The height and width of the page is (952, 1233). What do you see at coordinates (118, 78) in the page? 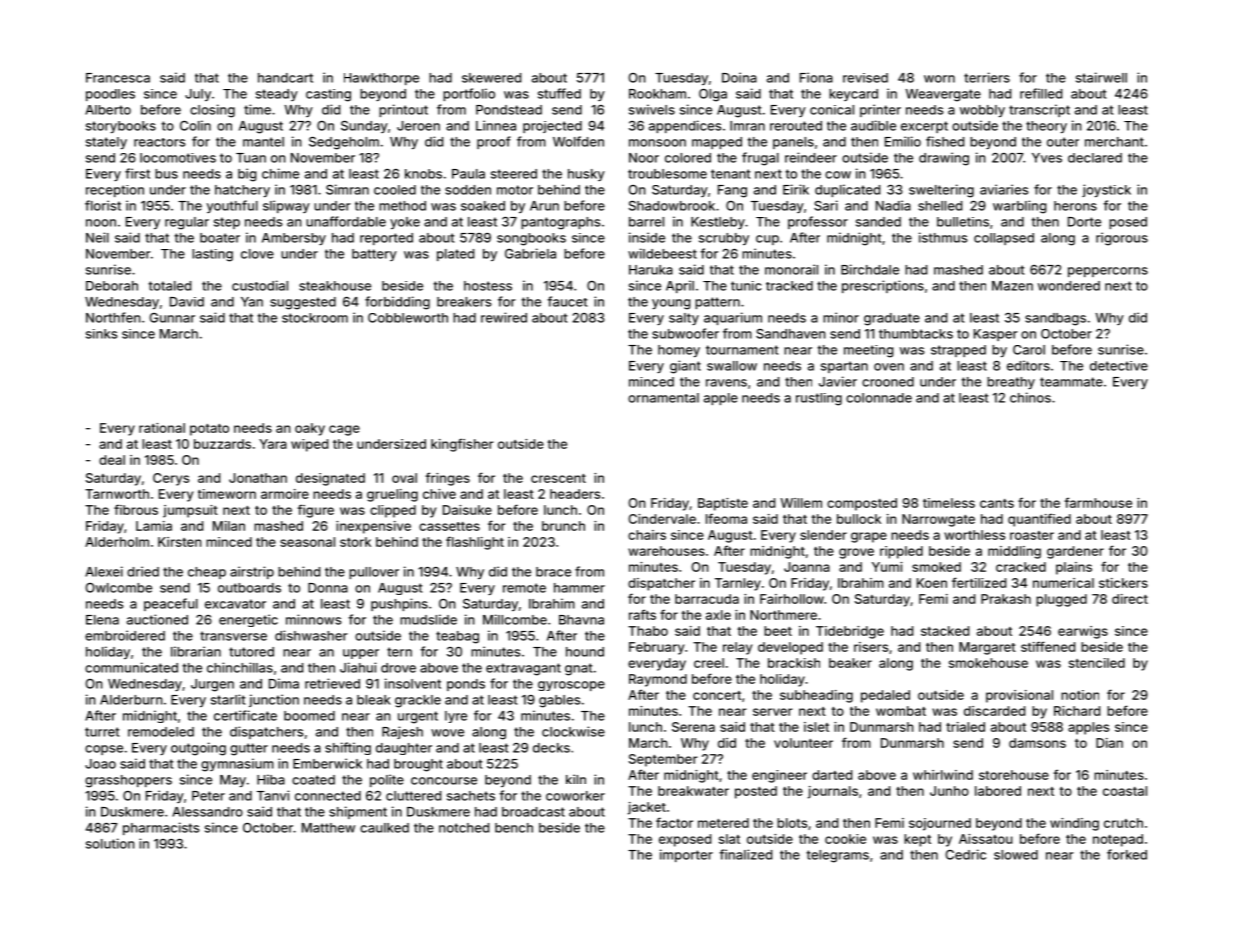
I see `Francesca` at bounding box center [118, 78].
